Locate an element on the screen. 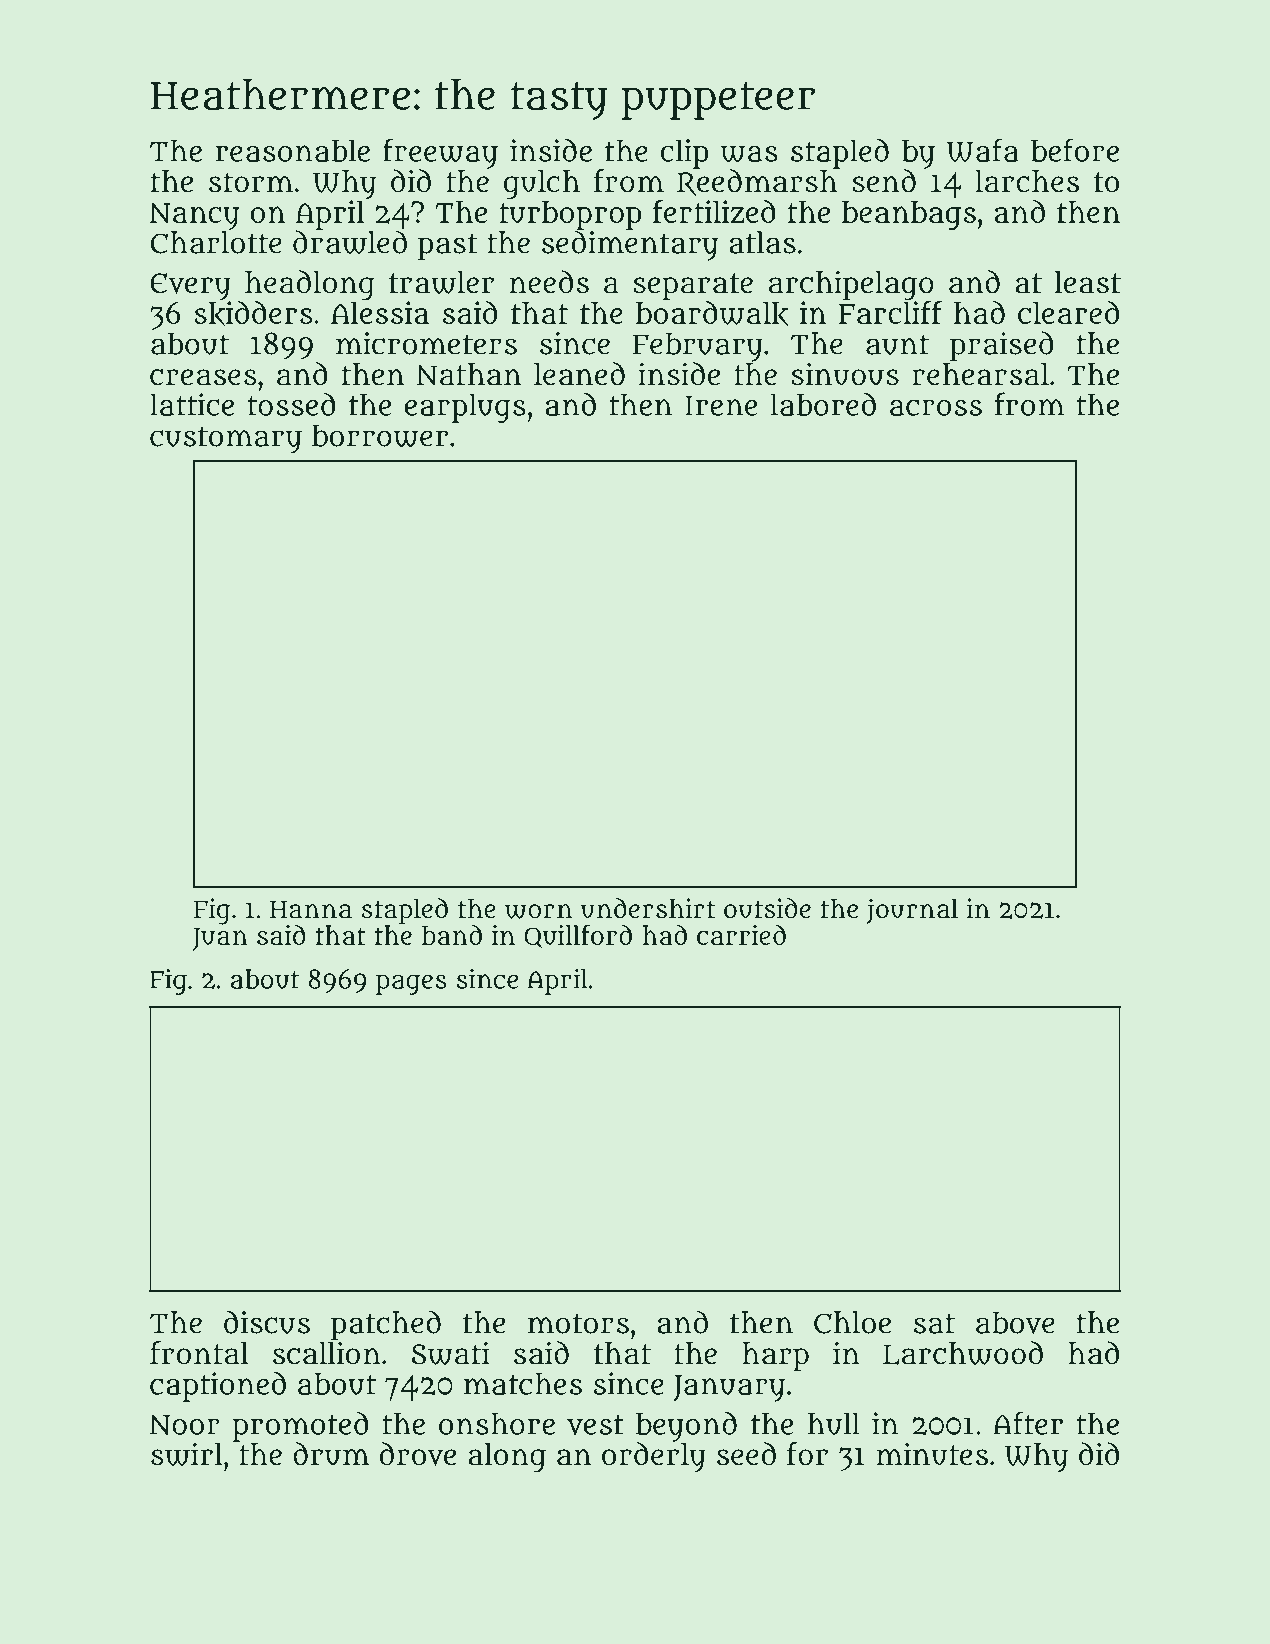 The image size is (1270, 1644). band is located at coordinates (452, 934).
